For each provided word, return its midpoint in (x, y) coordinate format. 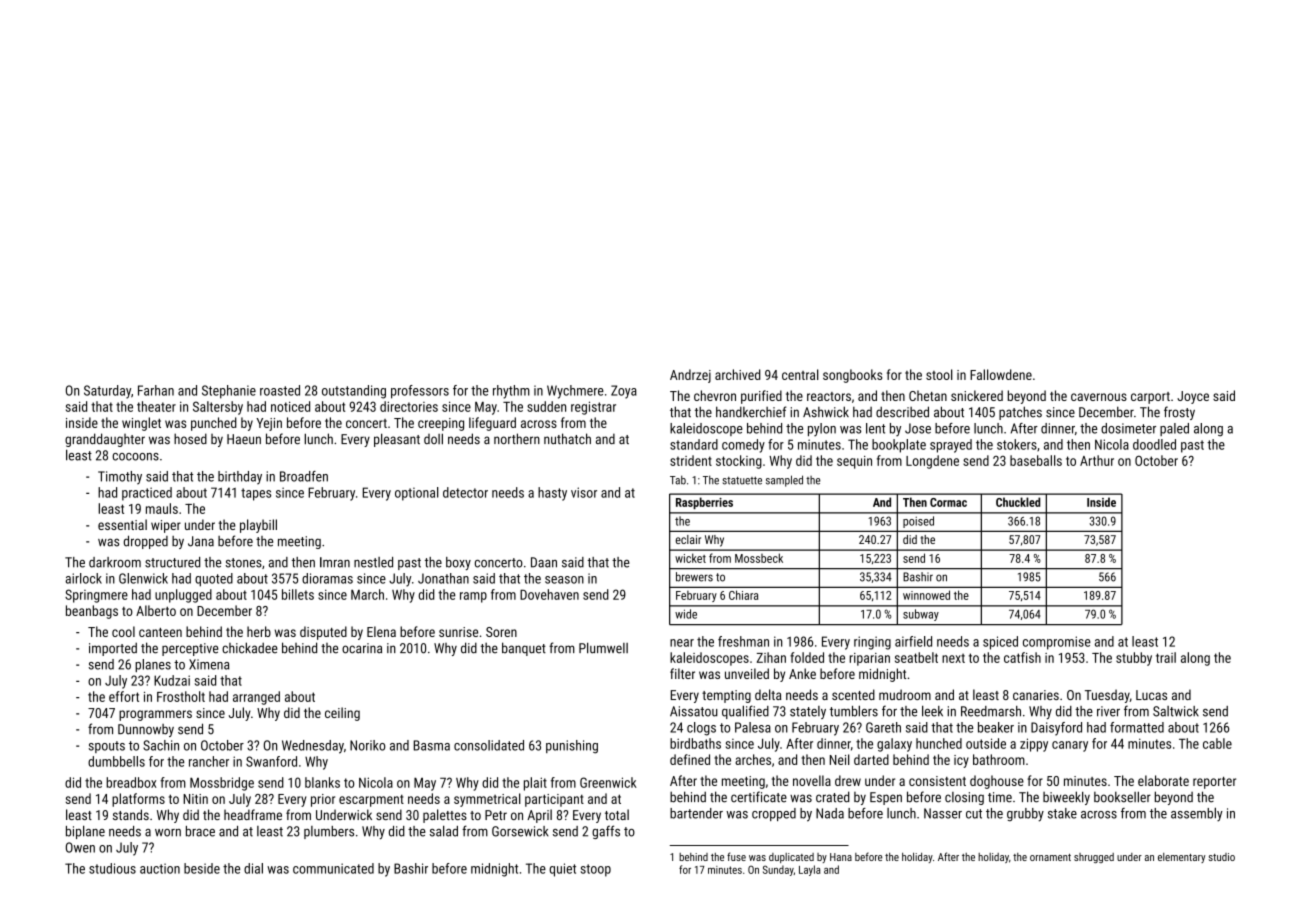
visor (584, 492)
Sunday (778, 870)
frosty (1179, 413)
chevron (715, 395)
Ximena (209, 664)
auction (160, 868)
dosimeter (1128, 428)
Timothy (120, 478)
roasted (280, 390)
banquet (524, 649)
